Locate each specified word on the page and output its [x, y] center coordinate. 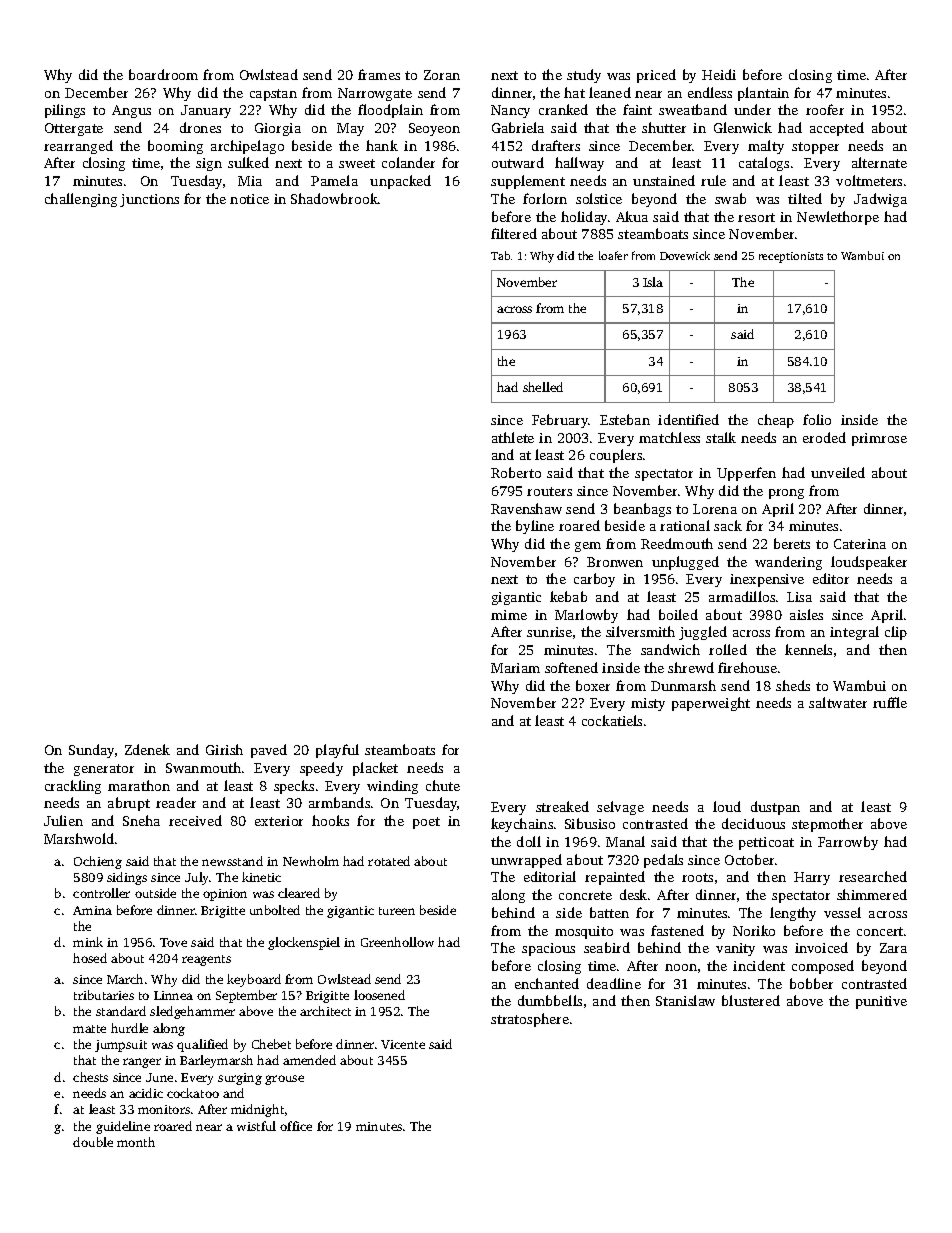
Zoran [442, 75]
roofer [825, 109]
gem [588, 547]
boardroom [163, 74]
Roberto [516, 472]
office [296, 1126]
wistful [256, 1126]
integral [854, 633]
